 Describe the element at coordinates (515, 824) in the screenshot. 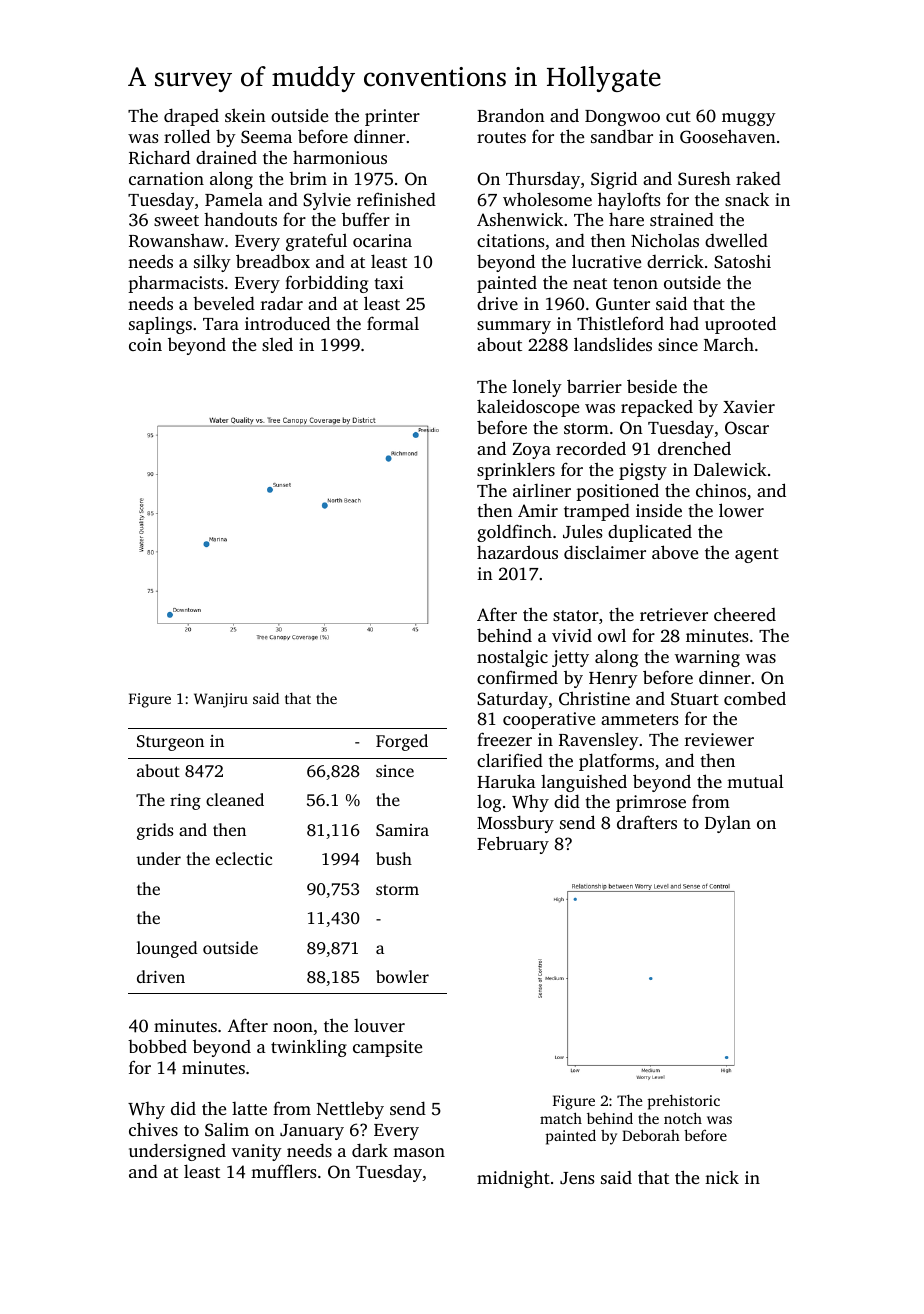

I see `Mossbury` at that location.
